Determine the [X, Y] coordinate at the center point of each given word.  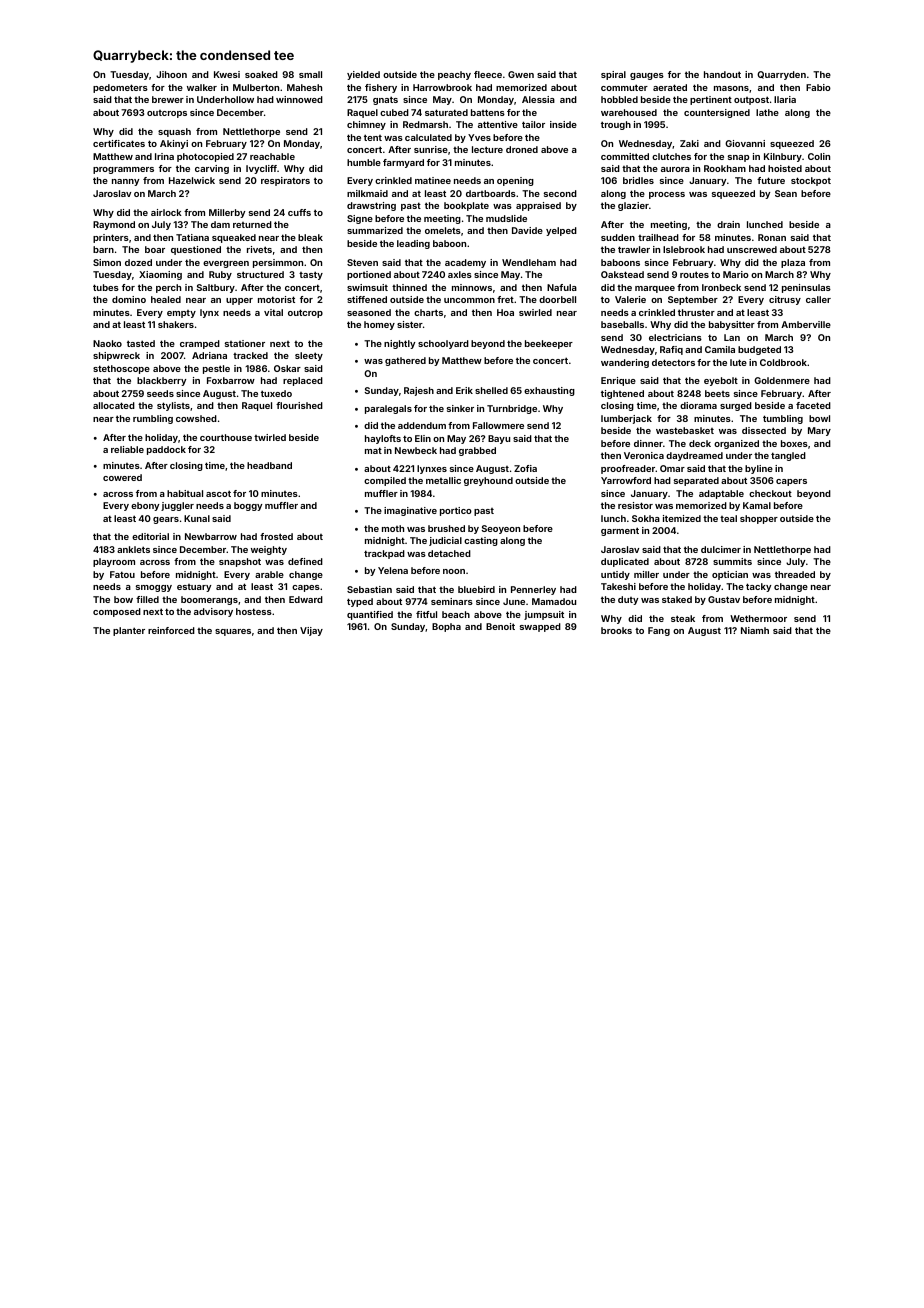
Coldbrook [783, 362]
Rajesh [419, 391]
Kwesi [227, 74]
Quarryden [781, 75]
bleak [310, 237]
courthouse [226, 437]
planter [129, 631]
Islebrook [684, 249]
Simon [107, 262]
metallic [443, 480]
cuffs [299, 212]
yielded [363, 75]
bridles [638, 180]
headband [269, 465]
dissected [764, 430]
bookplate [466, 206]
